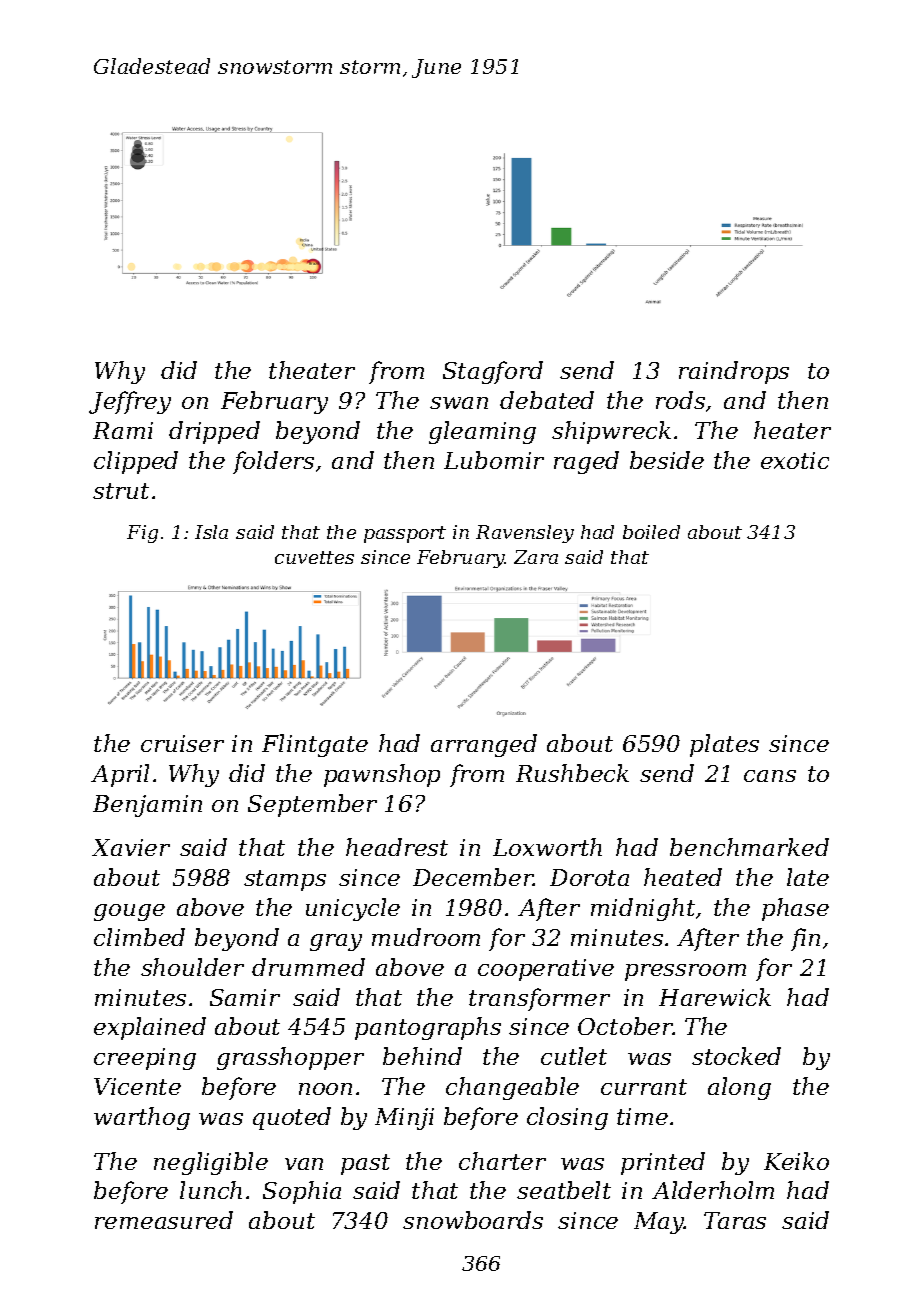  Describe the element at coordinates (547, 847) in the document. I see `Loxworth` at that location.
